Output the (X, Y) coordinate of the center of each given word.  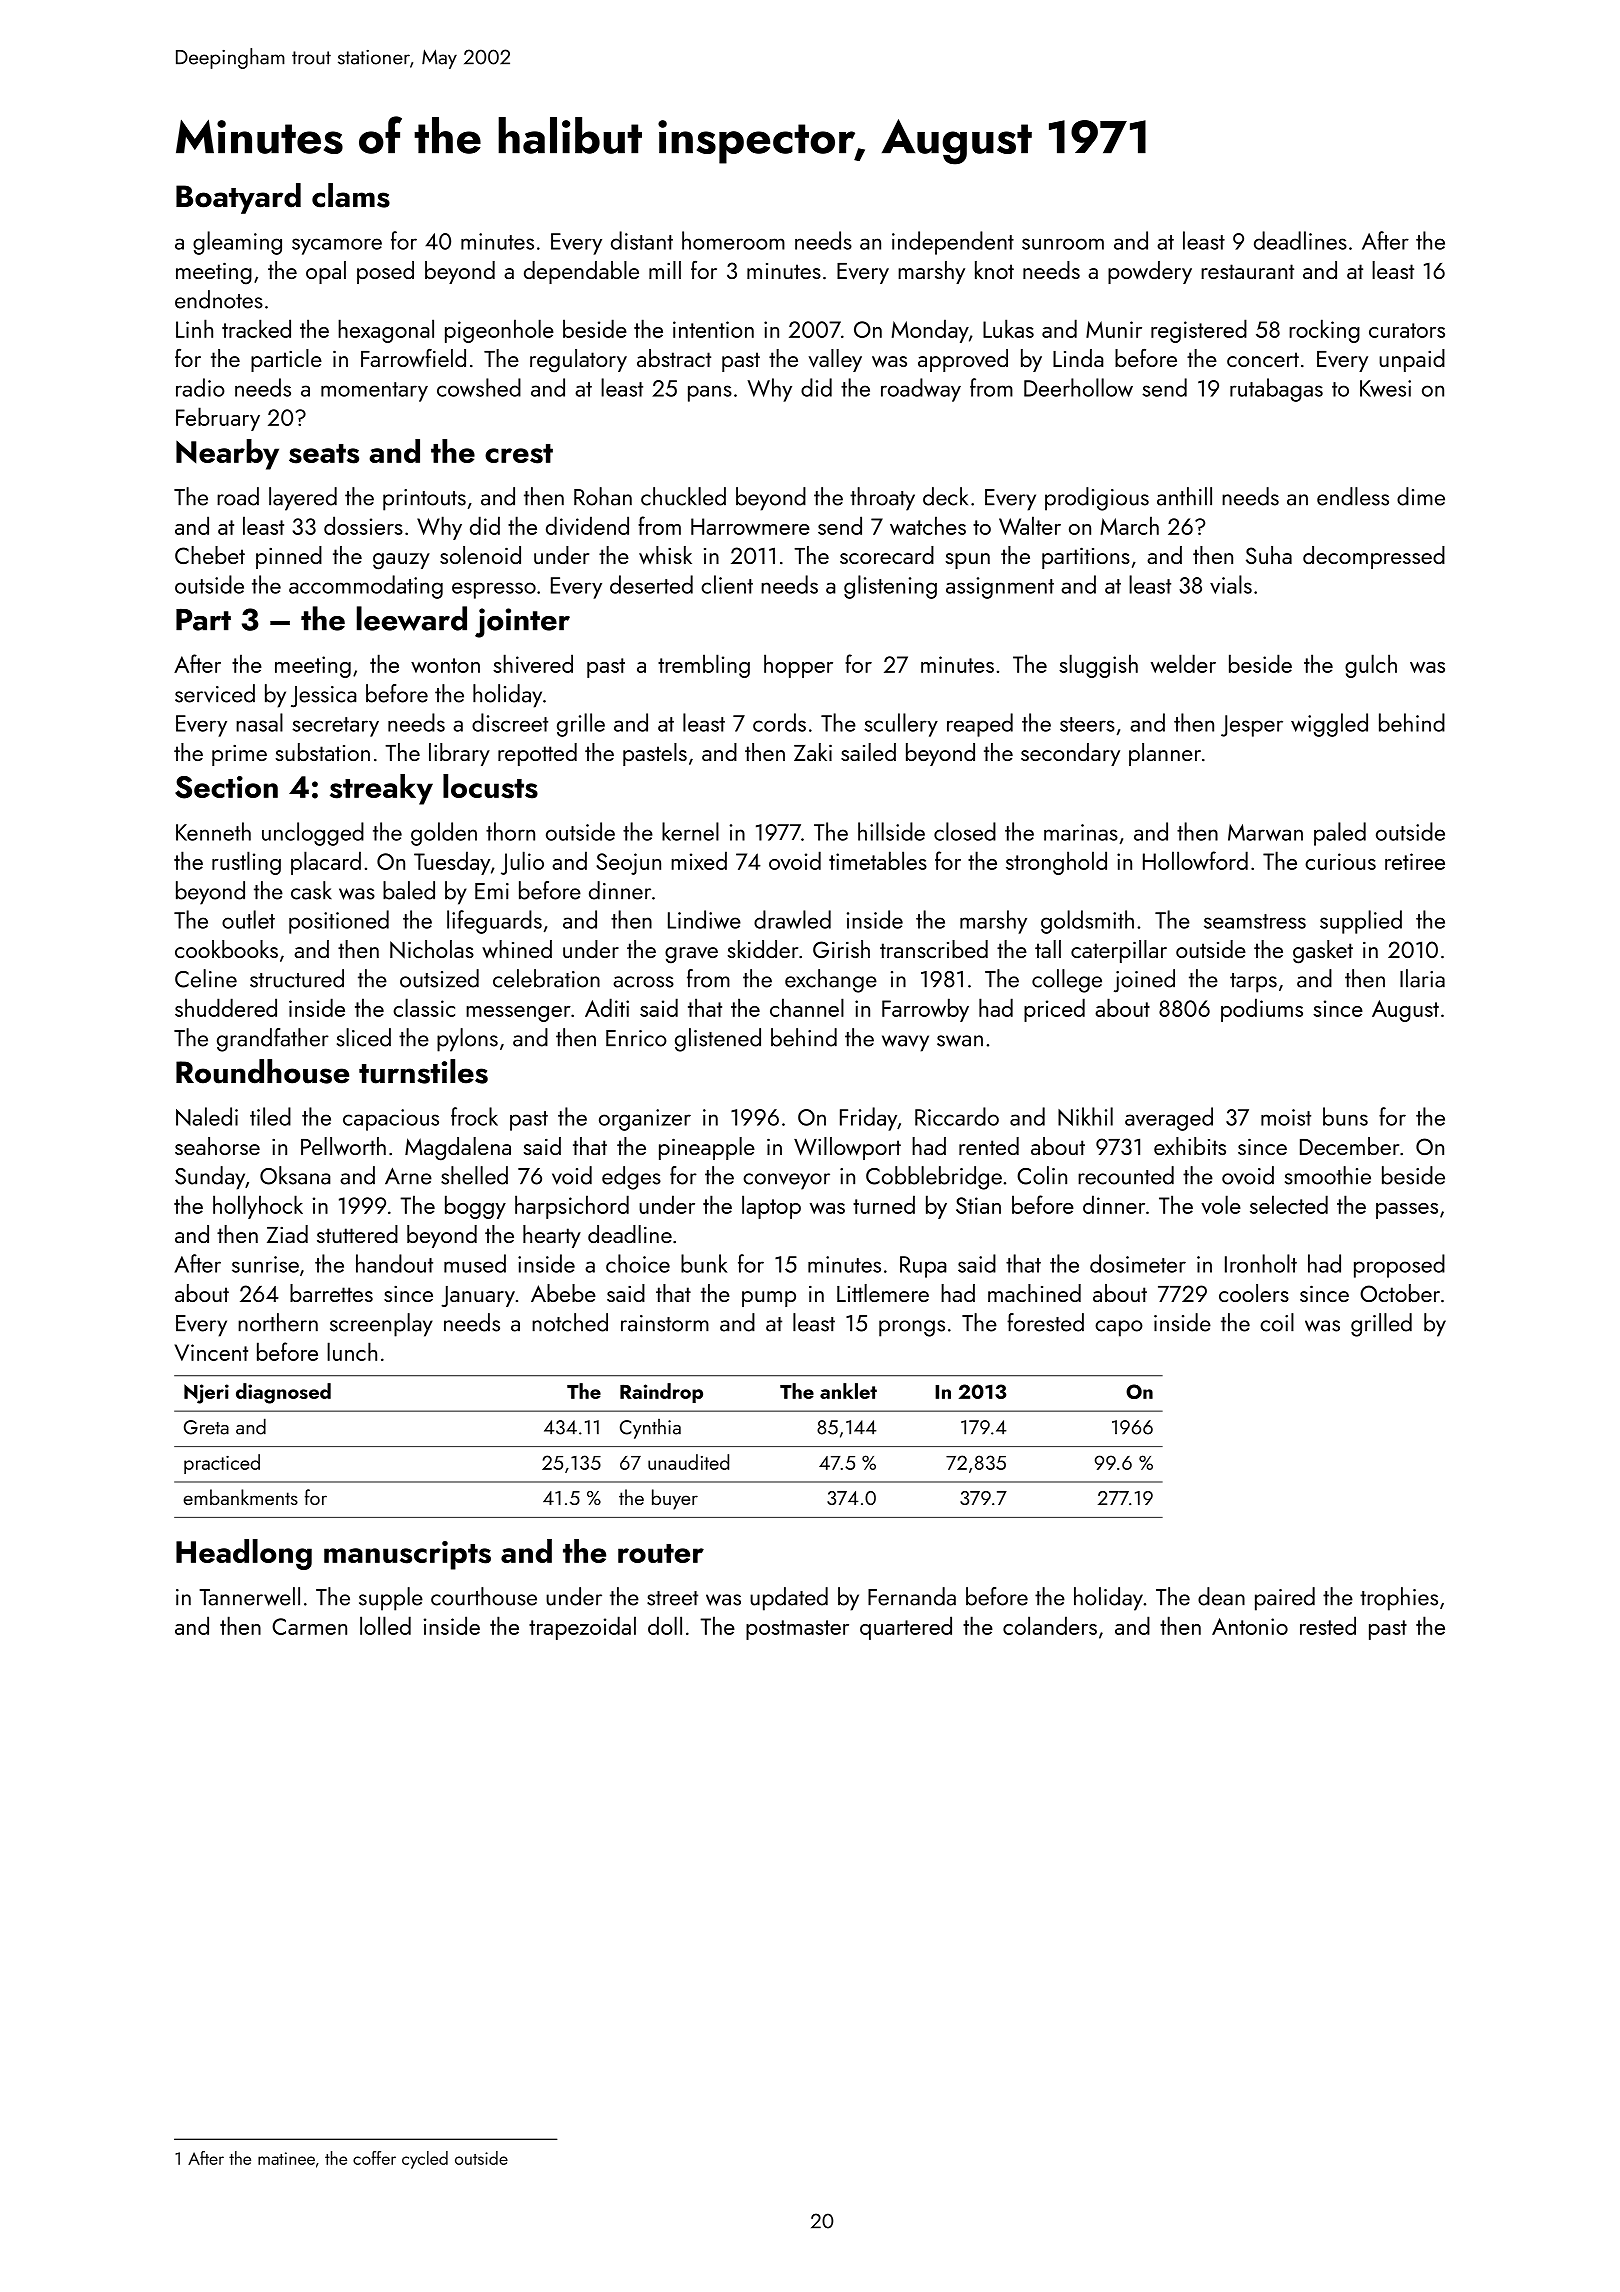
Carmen (309, 1626)
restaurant (1247, 271)
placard (326, 863)
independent (953, 243)
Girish (841, 949)
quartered (906, 1628)
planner (1165, 754)
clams (351, 195)
